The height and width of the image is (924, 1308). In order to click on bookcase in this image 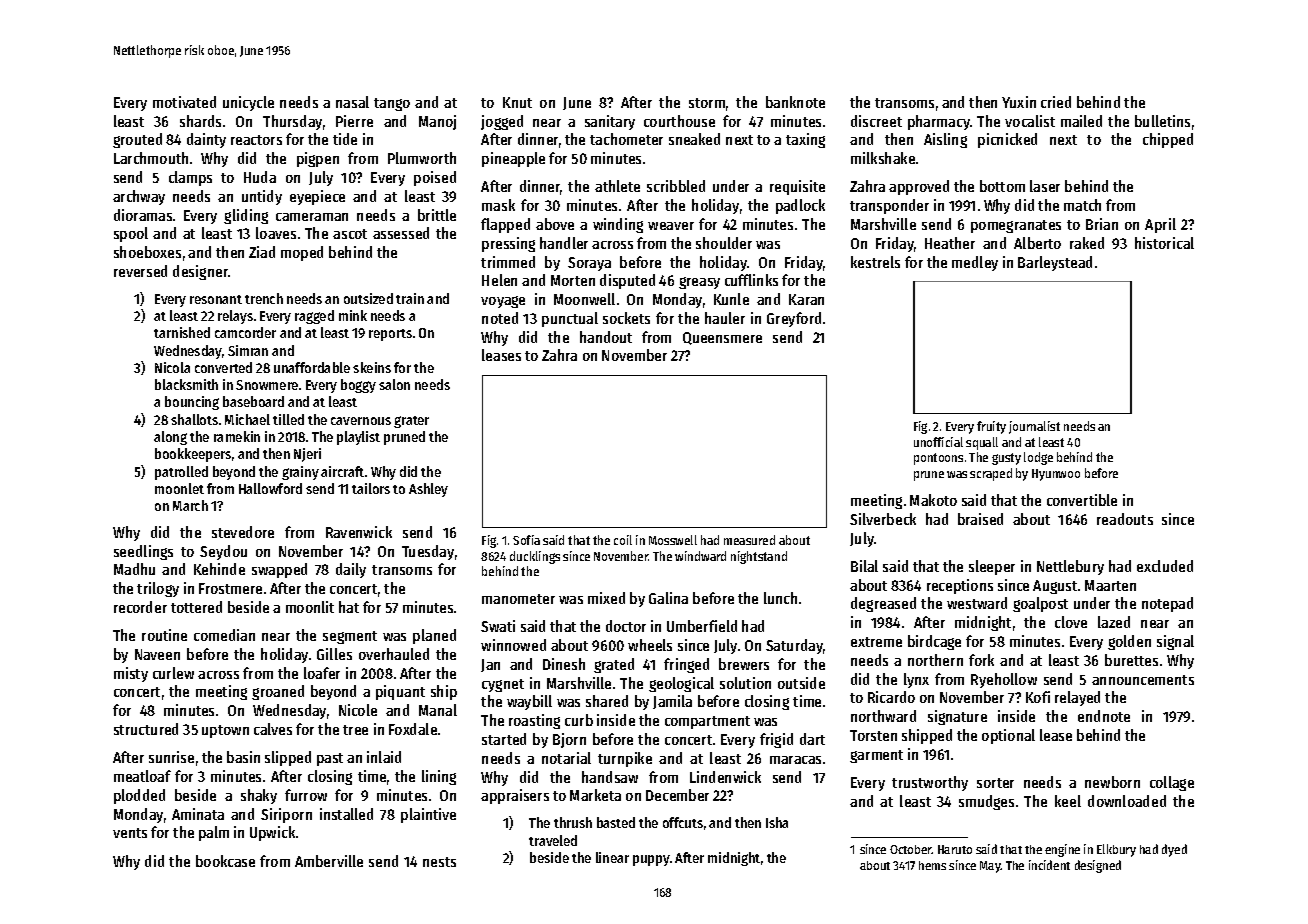, I will do `click(225, 861)`.
